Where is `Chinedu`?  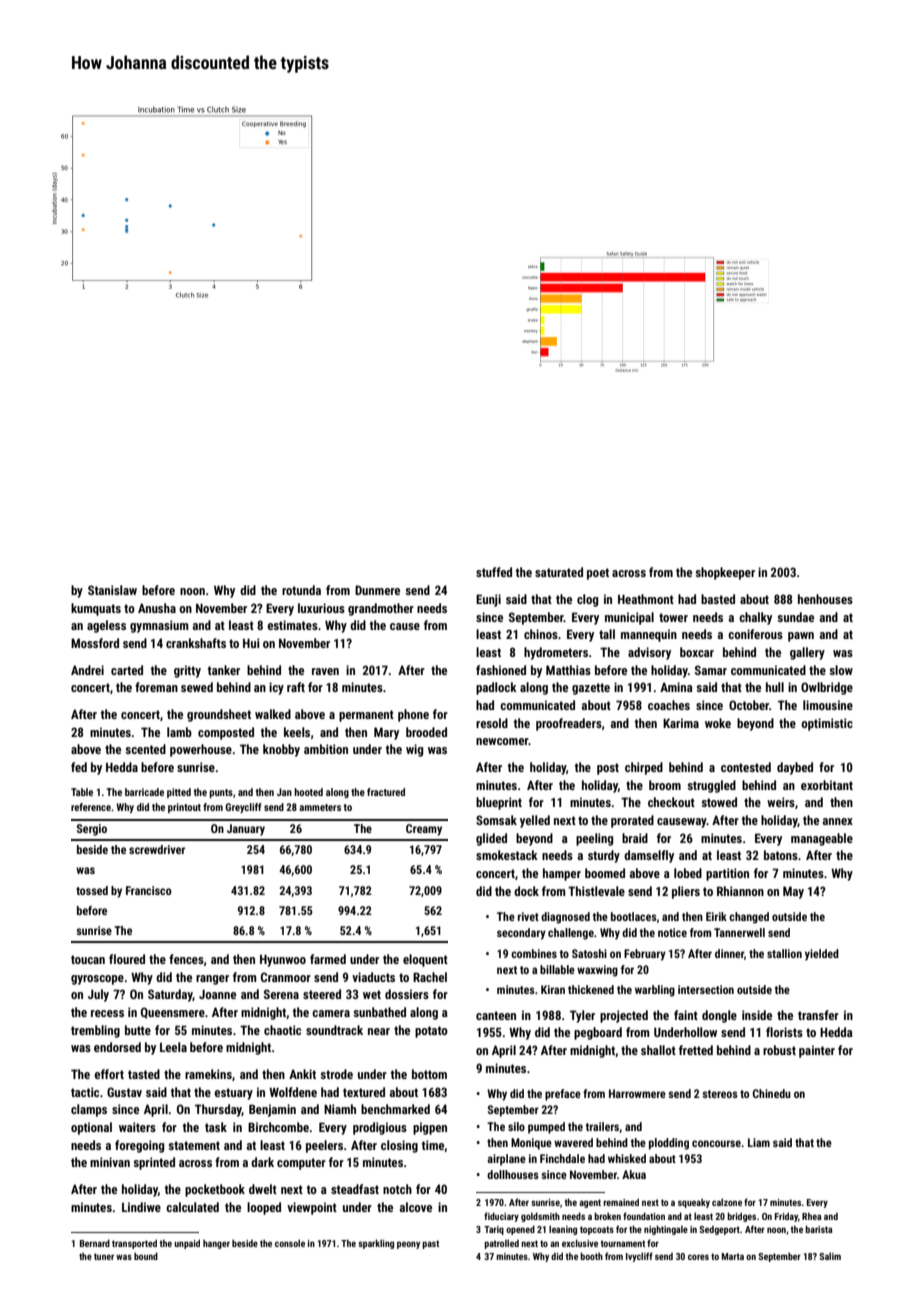 Chinedu is located at coordinates (772, 1093).
